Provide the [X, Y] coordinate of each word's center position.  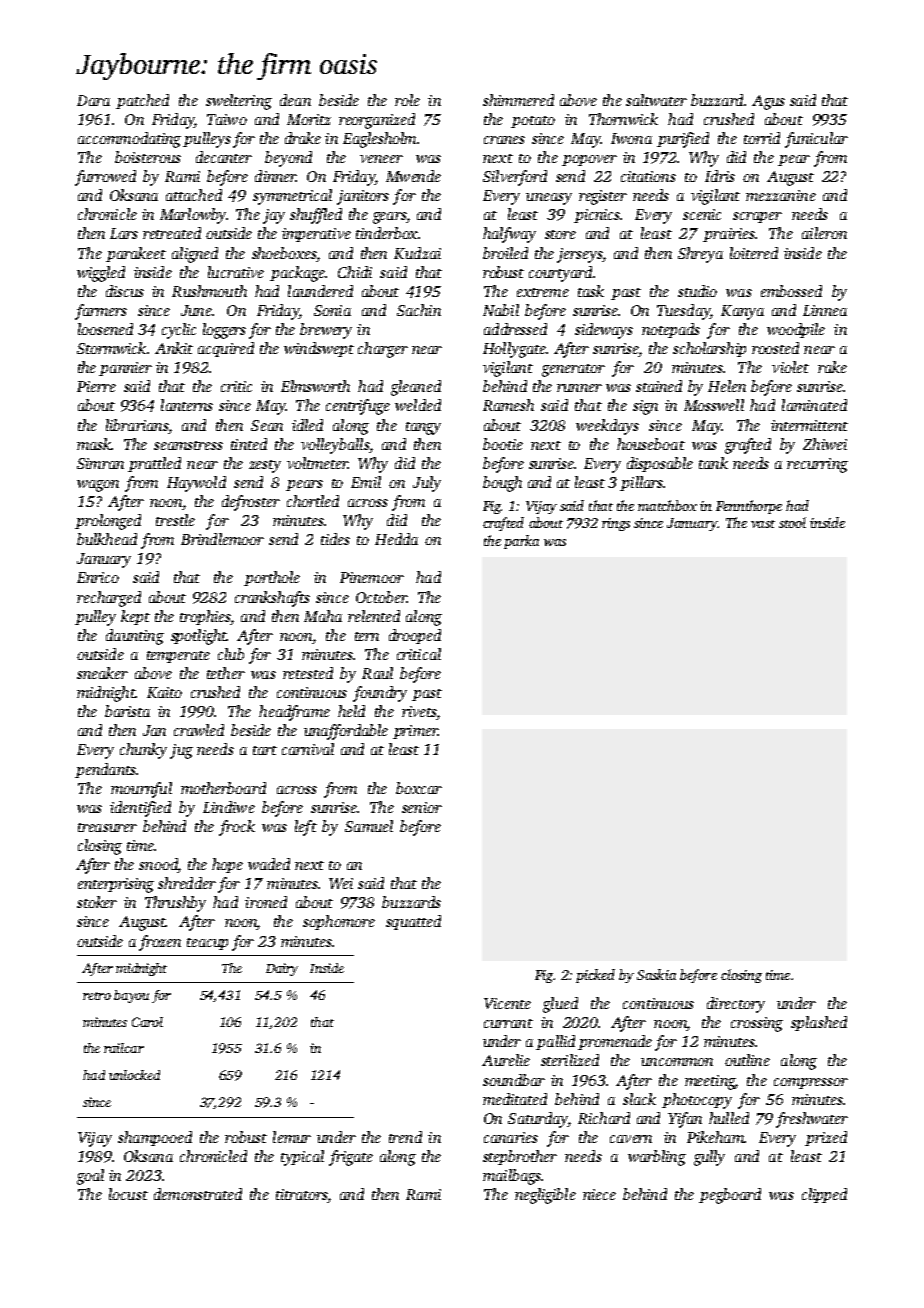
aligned [195, 255]
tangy [423, 428]
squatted [413, 922]
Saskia [656, 974]
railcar [124, 1048]
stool [792, 522]
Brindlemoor [222, 539]
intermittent [809, 425]
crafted [503, 524]
